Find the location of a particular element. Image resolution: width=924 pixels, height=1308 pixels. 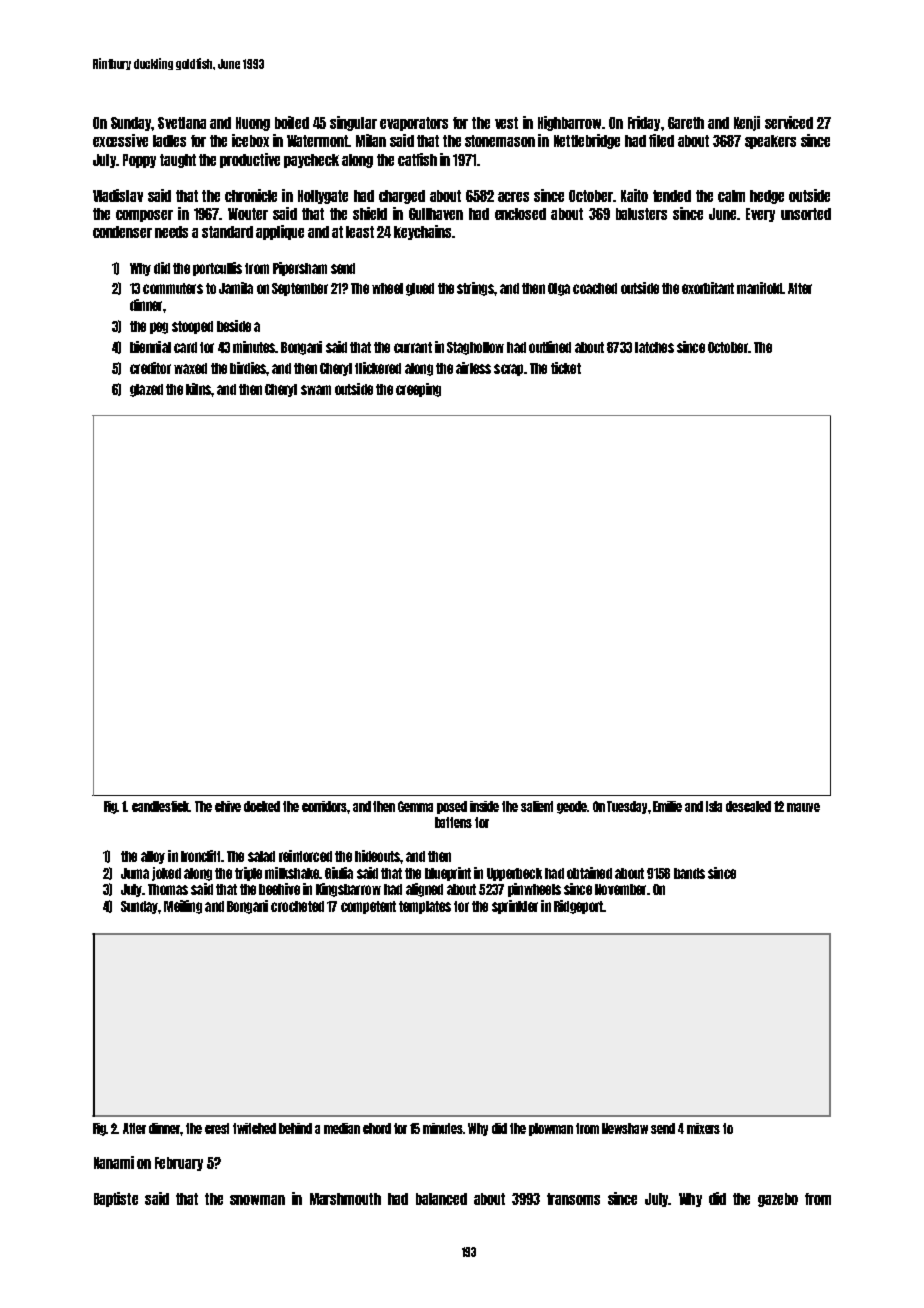

plowman is located at coordinates (551, 1129).
